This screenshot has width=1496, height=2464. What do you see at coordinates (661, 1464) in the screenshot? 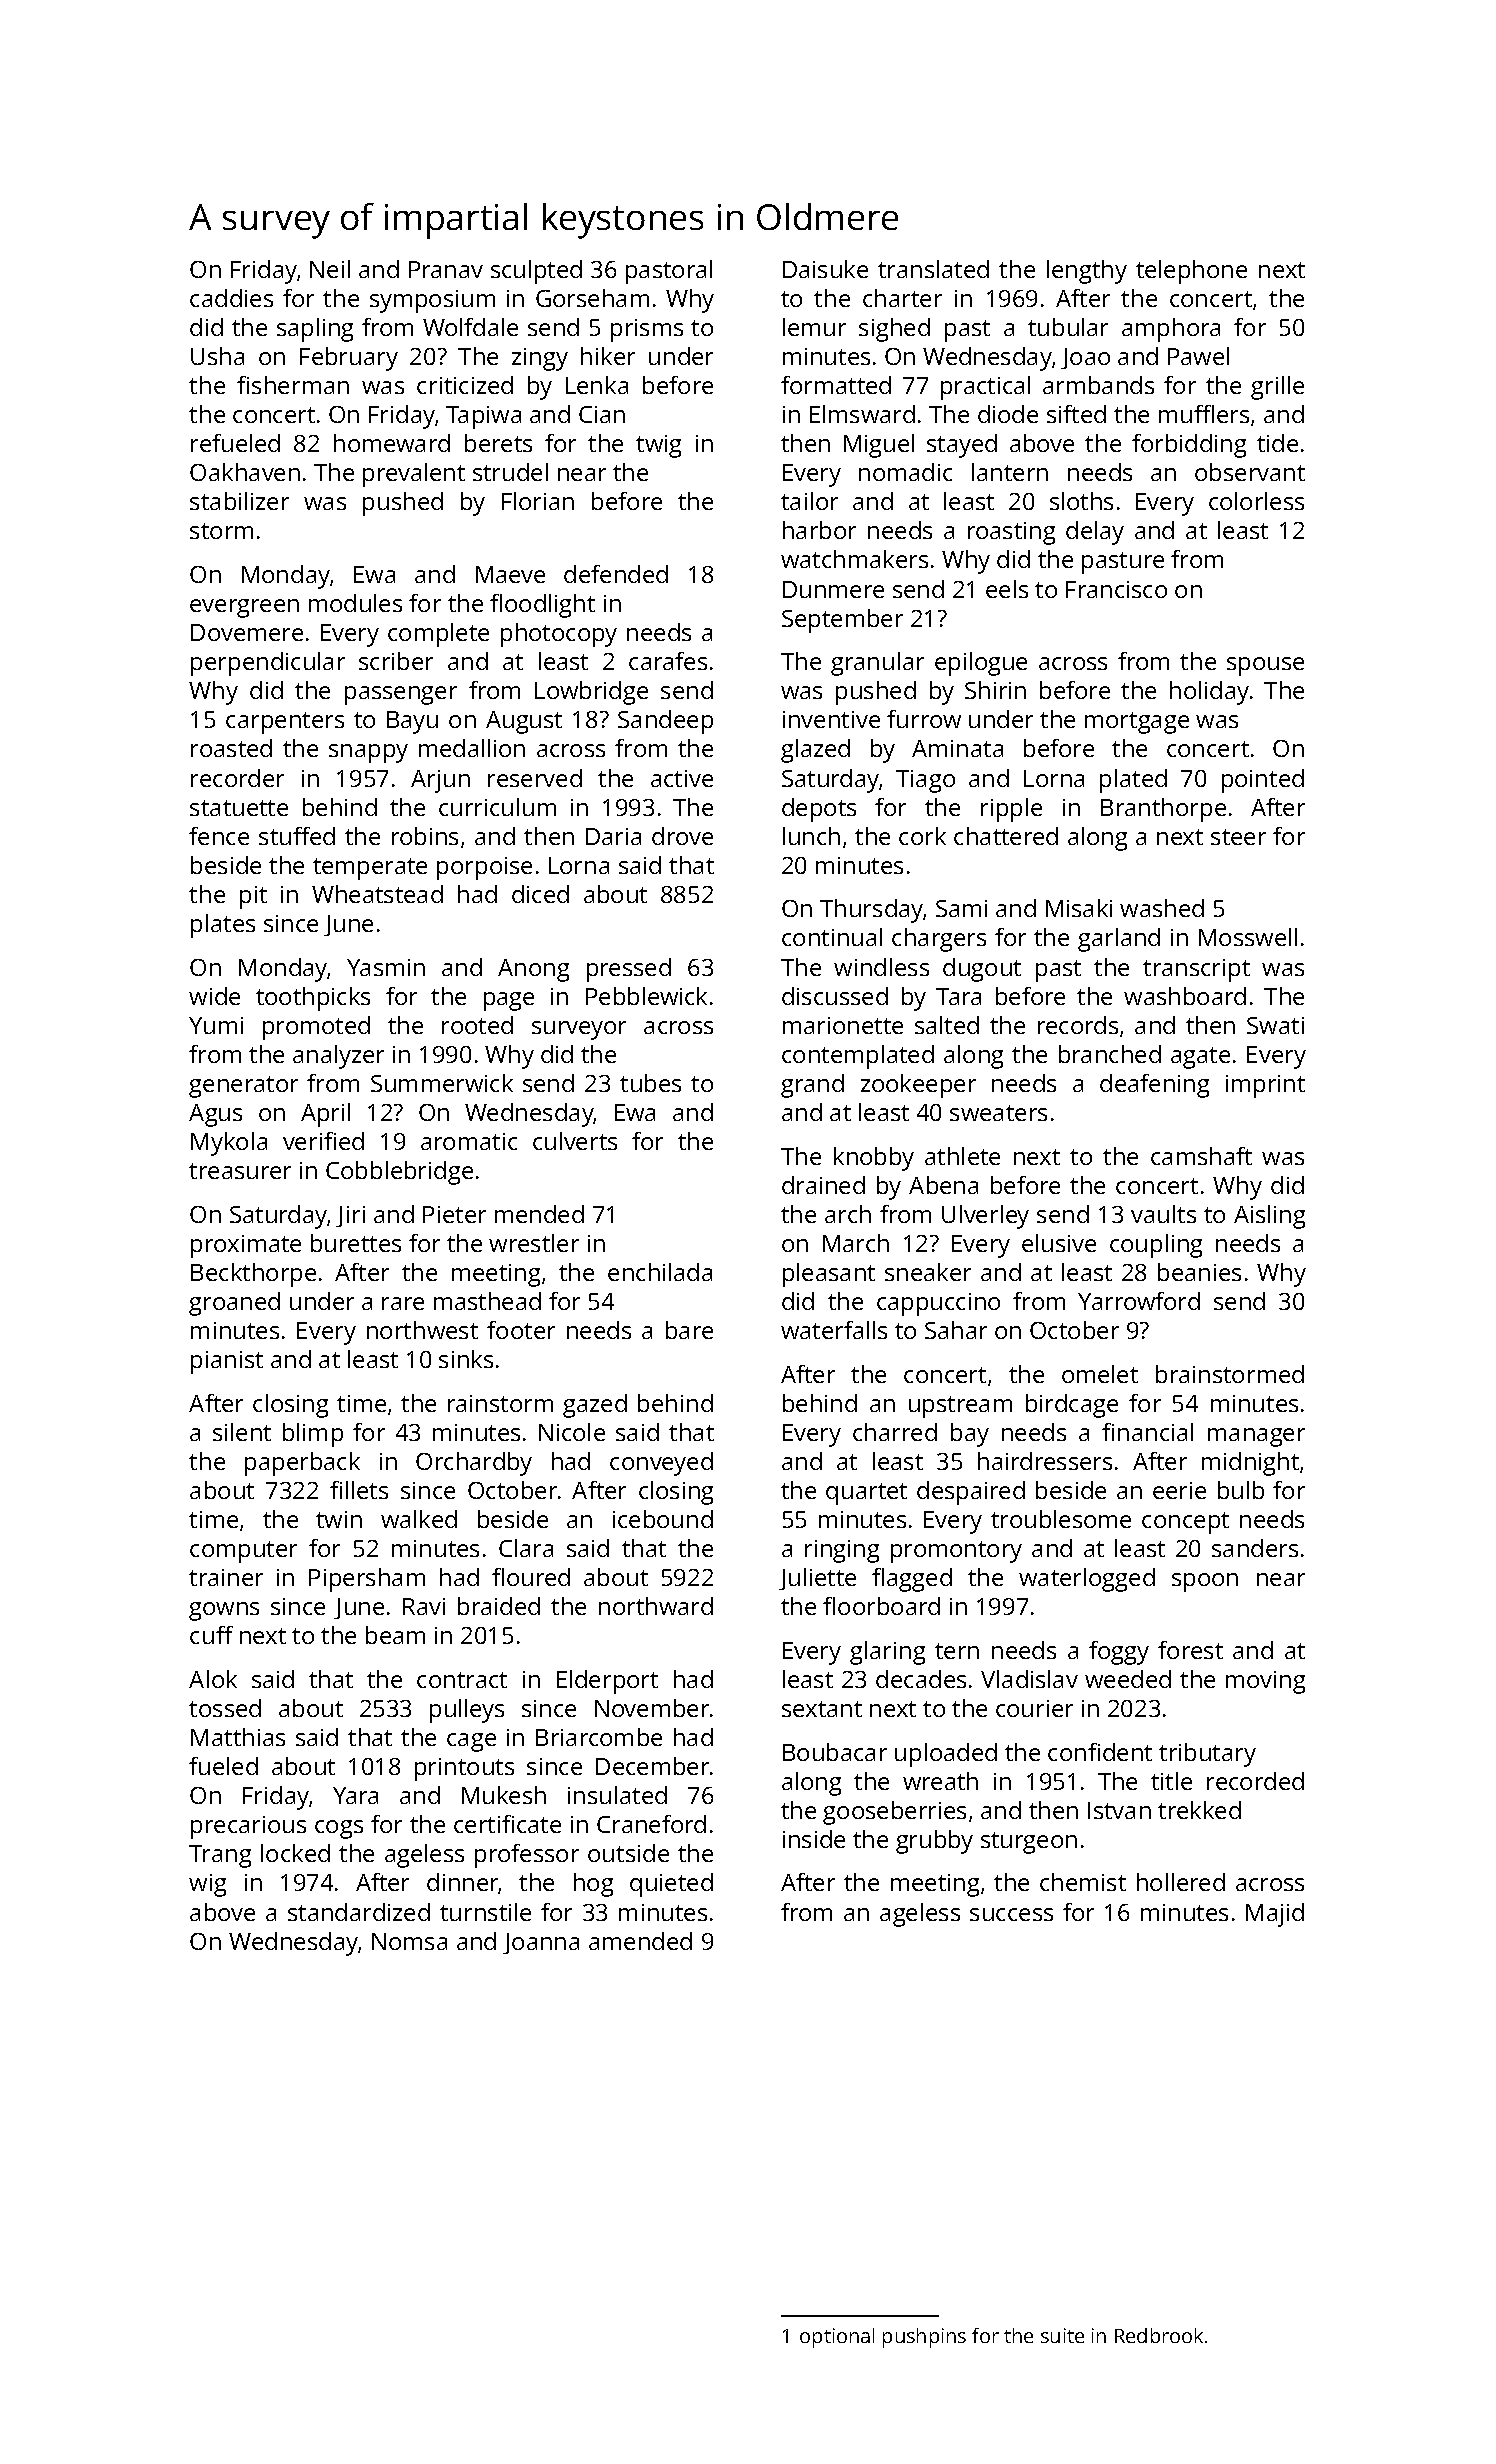
I see `conveyed` at bounding box center [661, 1464].
